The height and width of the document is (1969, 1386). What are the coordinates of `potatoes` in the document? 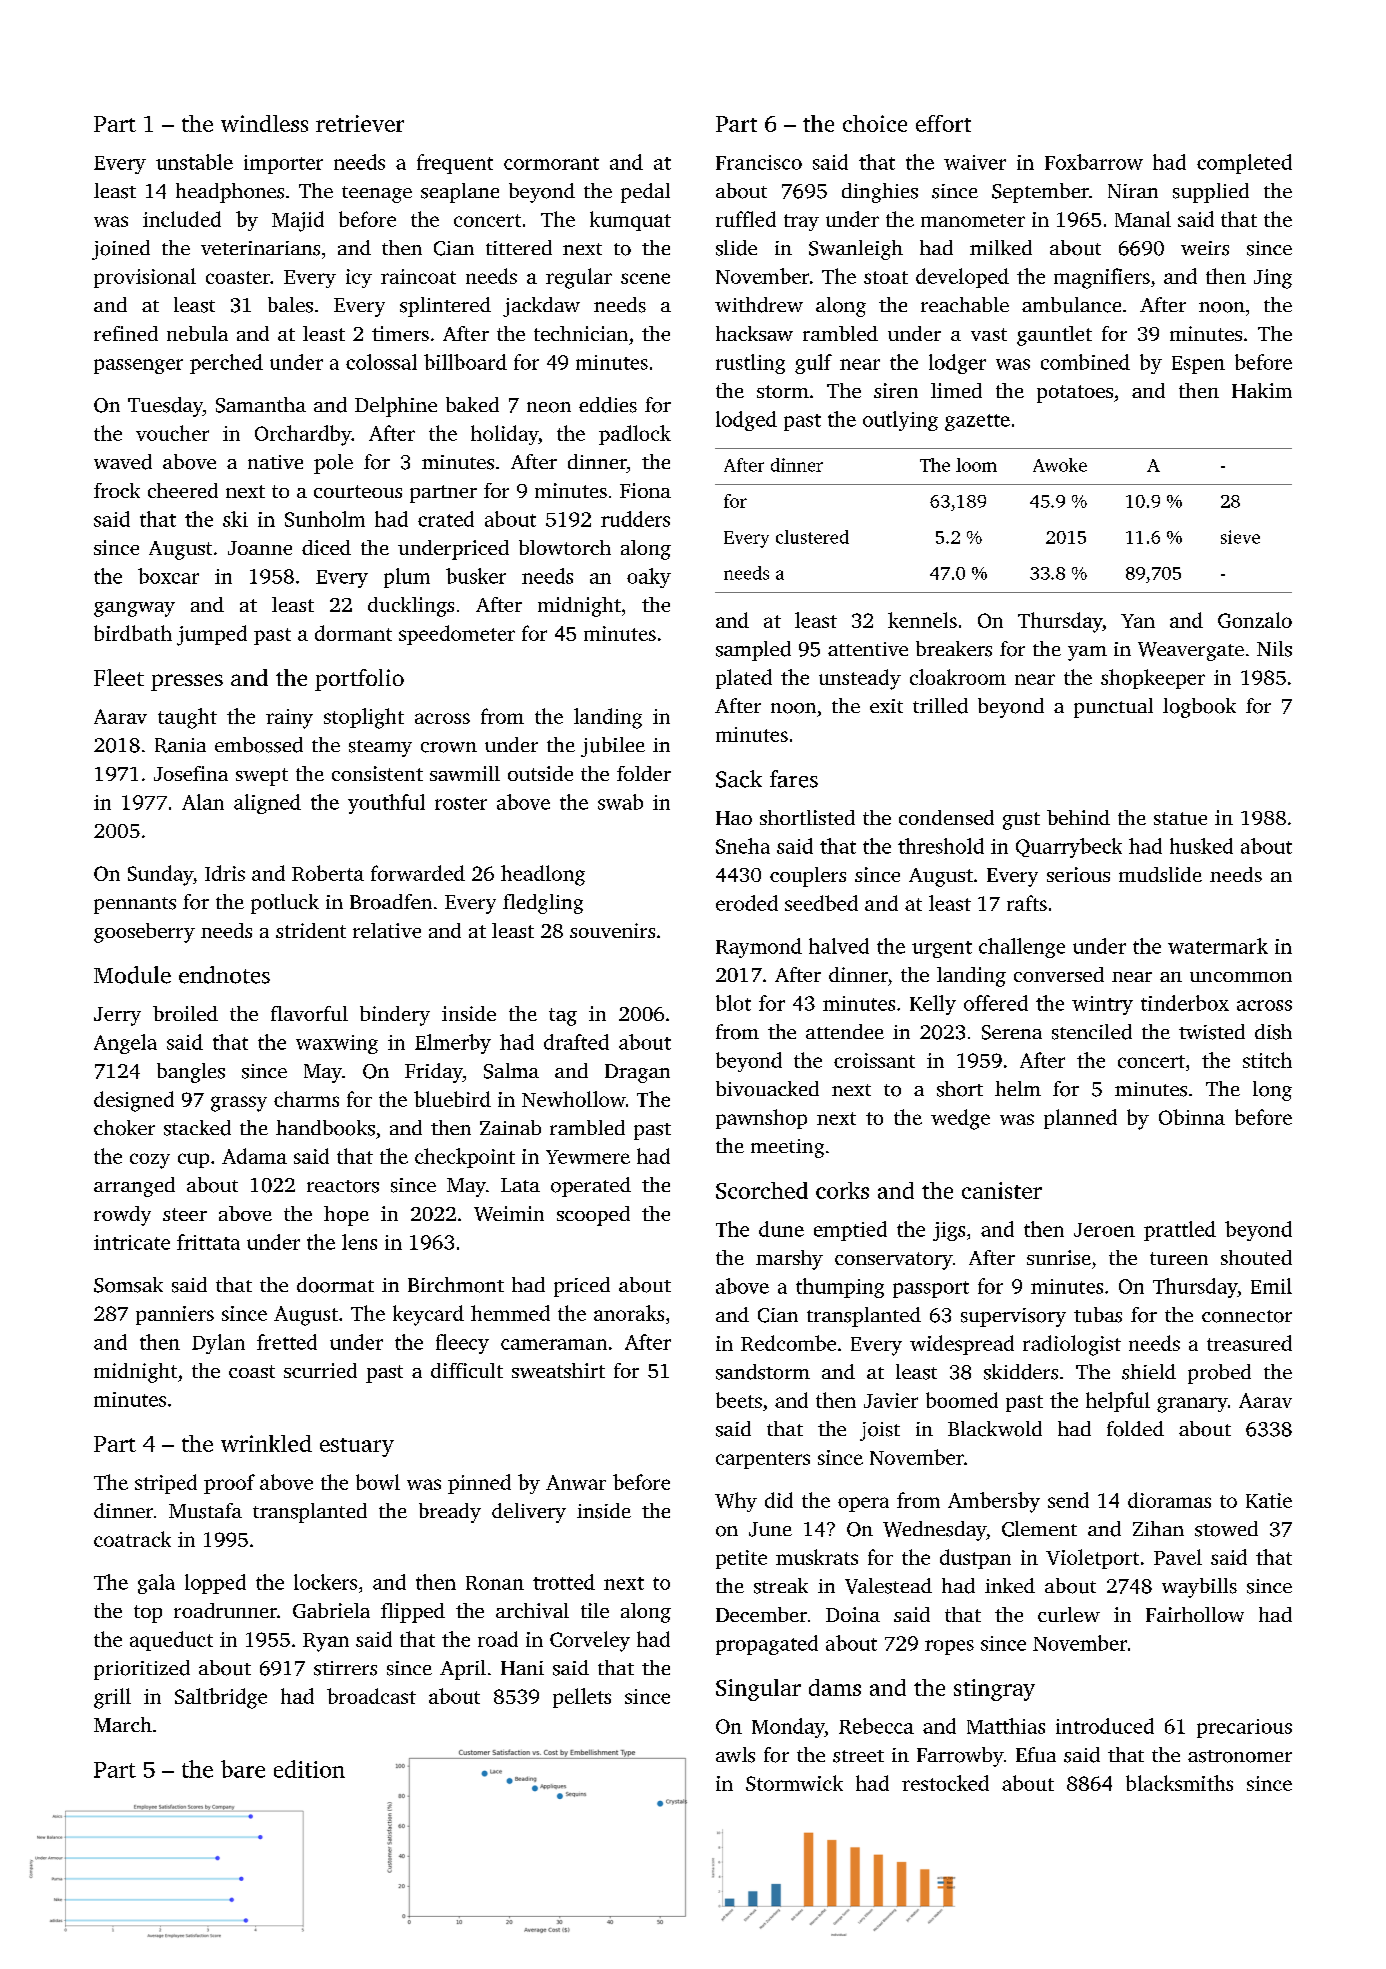 It's located at (1075, 394).
